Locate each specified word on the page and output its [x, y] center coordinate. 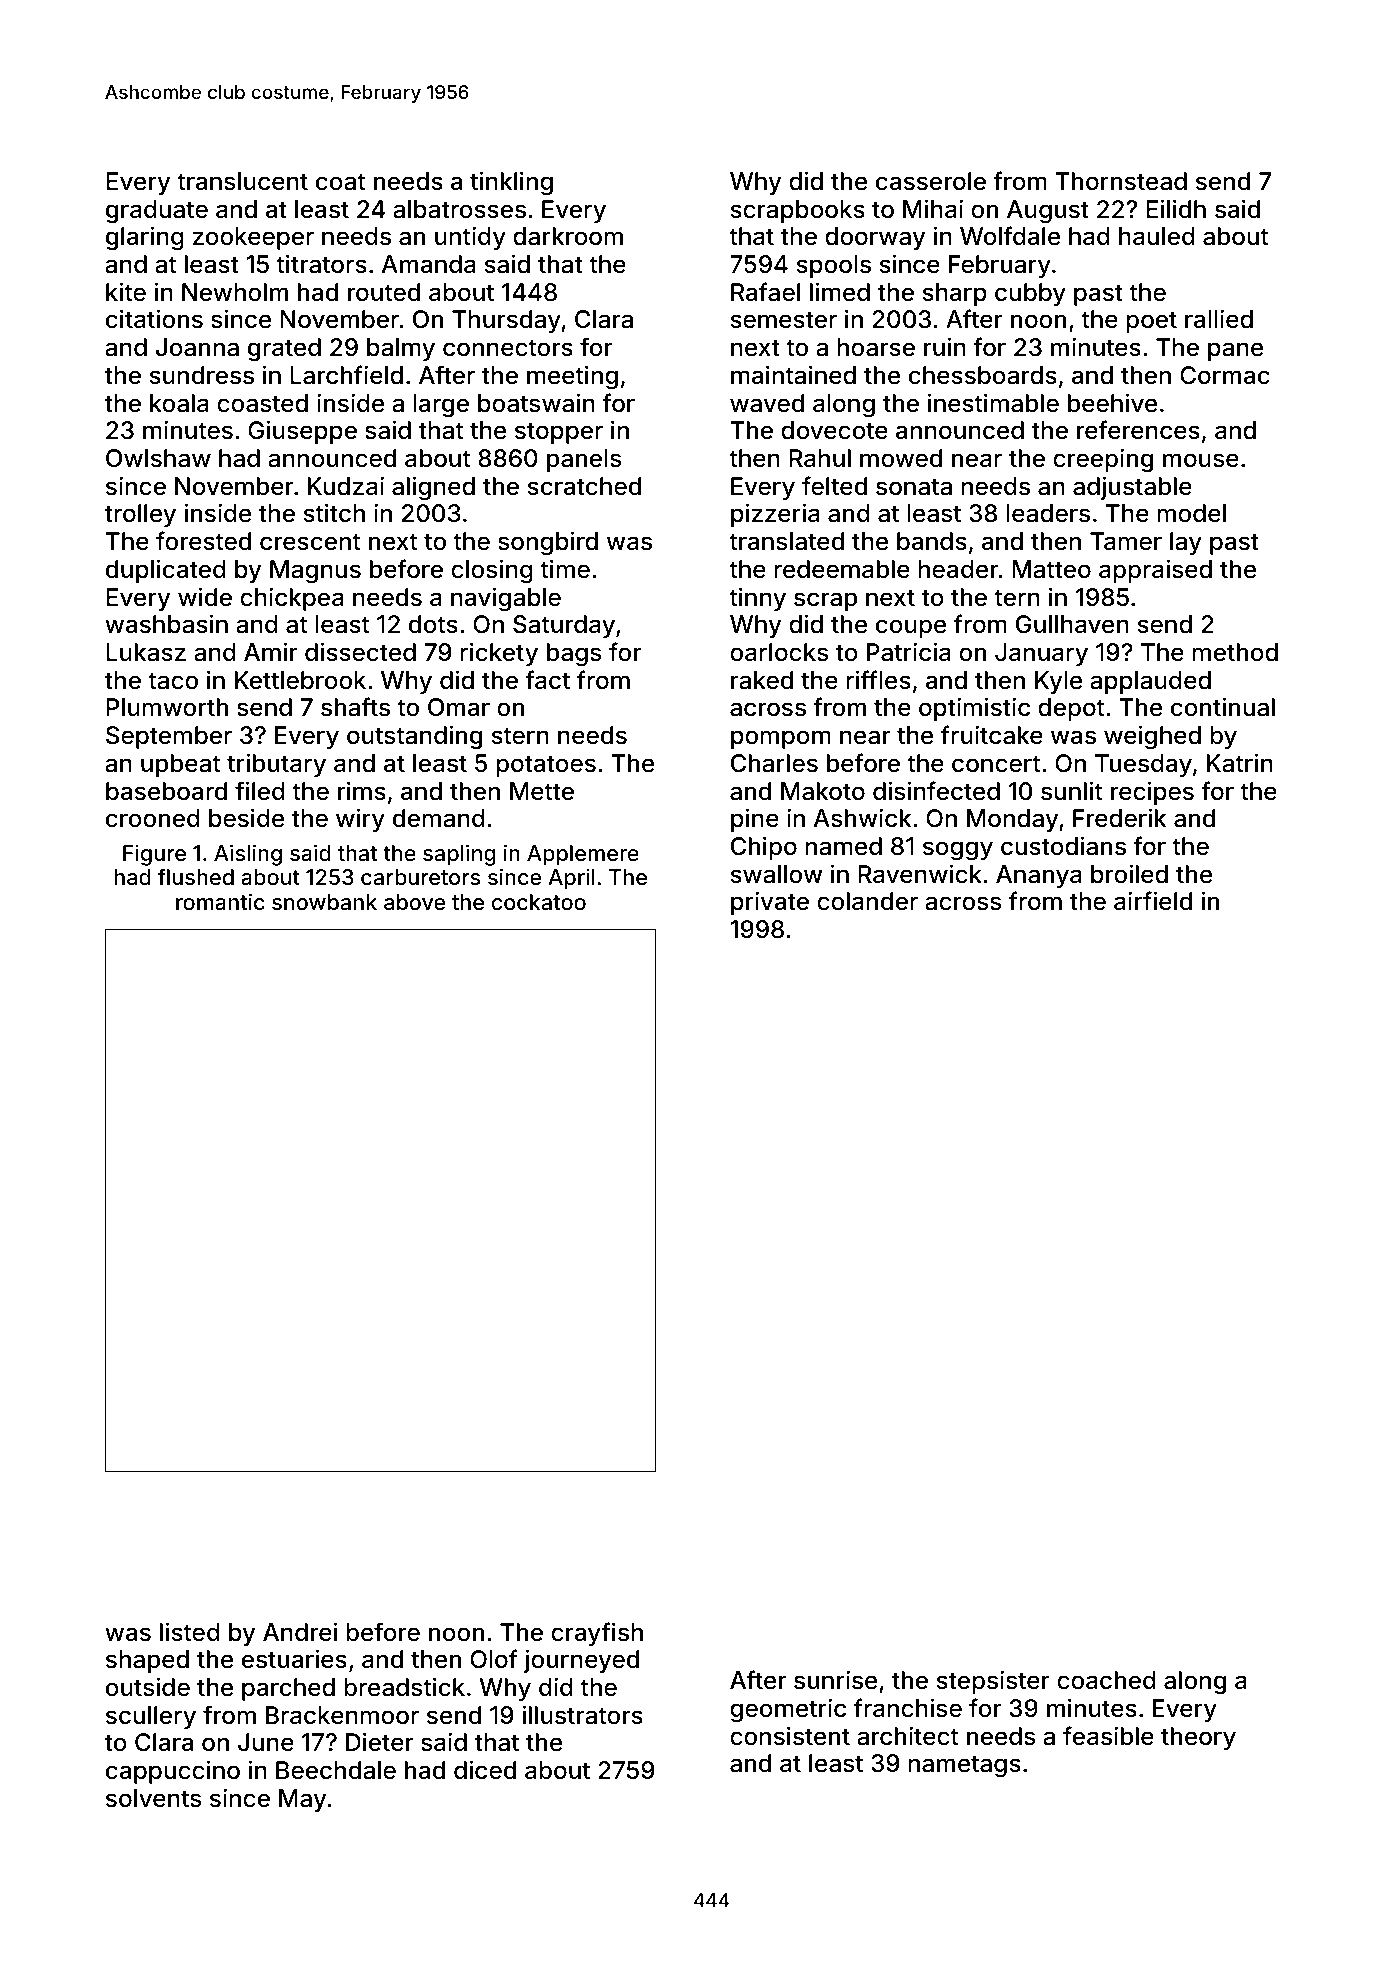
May [302, 1800]
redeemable [842, 569]
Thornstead [1121, 181]
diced [485, 1770]
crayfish [597, 1634]
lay [1186, 543]
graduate [157, 211]
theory [1198, 1738]
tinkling [511, 183]
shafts [355, 707]
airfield [1153, 901]
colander [867, 901]
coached [1106, 1680]
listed [190, 1632]
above [414, 902]
